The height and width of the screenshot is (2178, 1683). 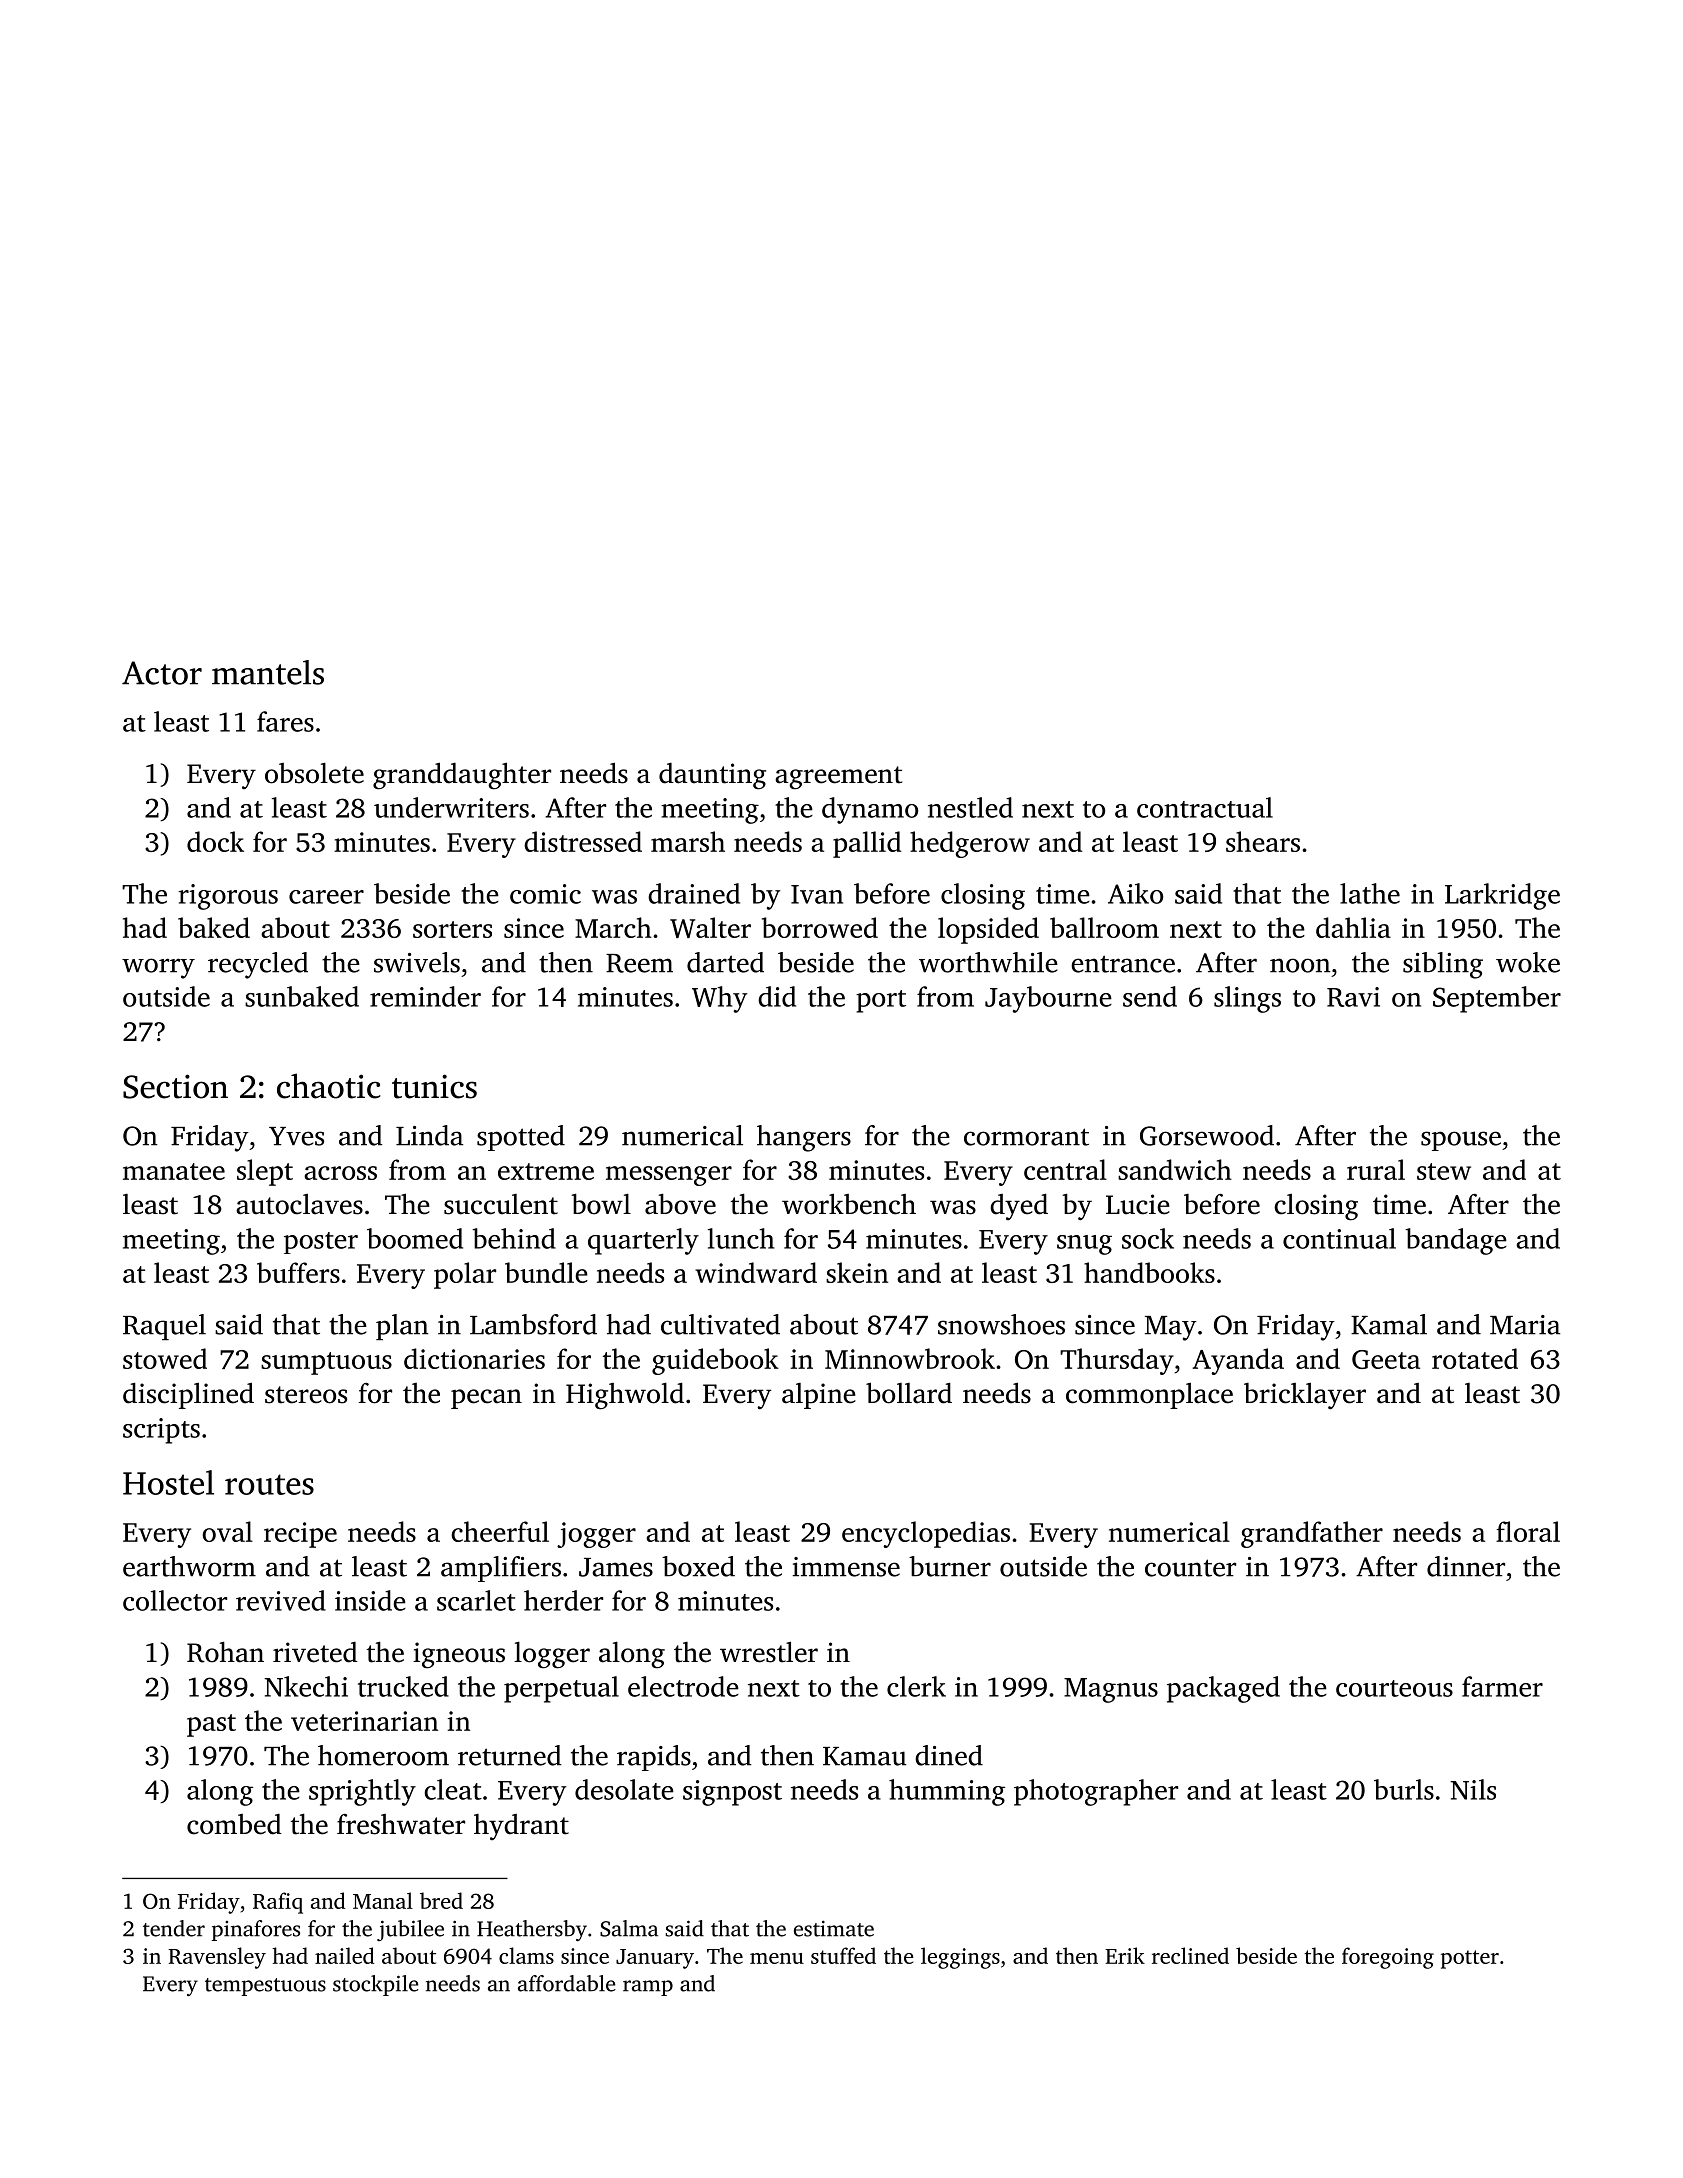 I want to click on snowshoes, so click(x=1001, y=1324).
